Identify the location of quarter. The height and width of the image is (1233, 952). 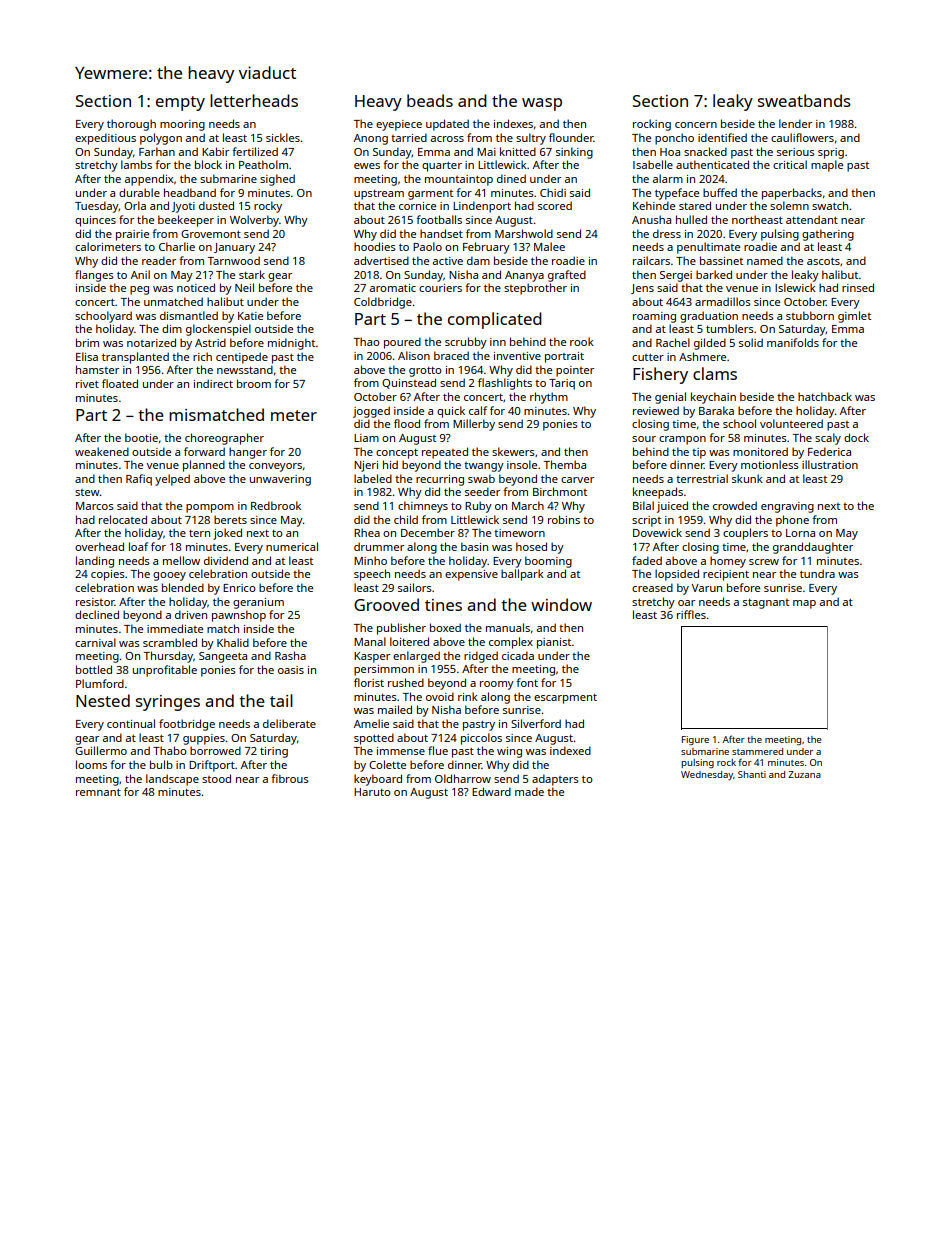
(442, 167).
